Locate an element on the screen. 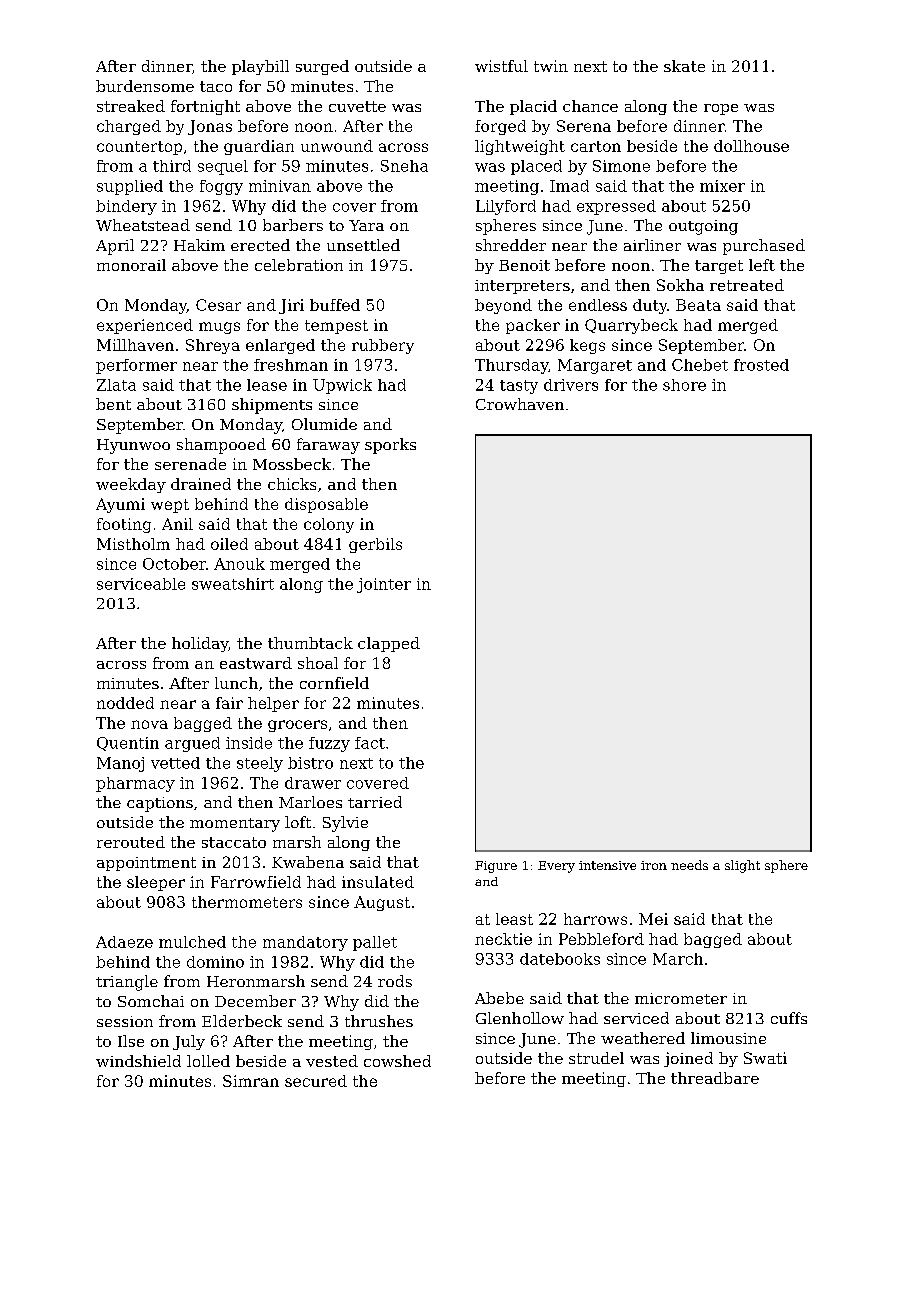  strudel is located at coordinates (596, 1058).
